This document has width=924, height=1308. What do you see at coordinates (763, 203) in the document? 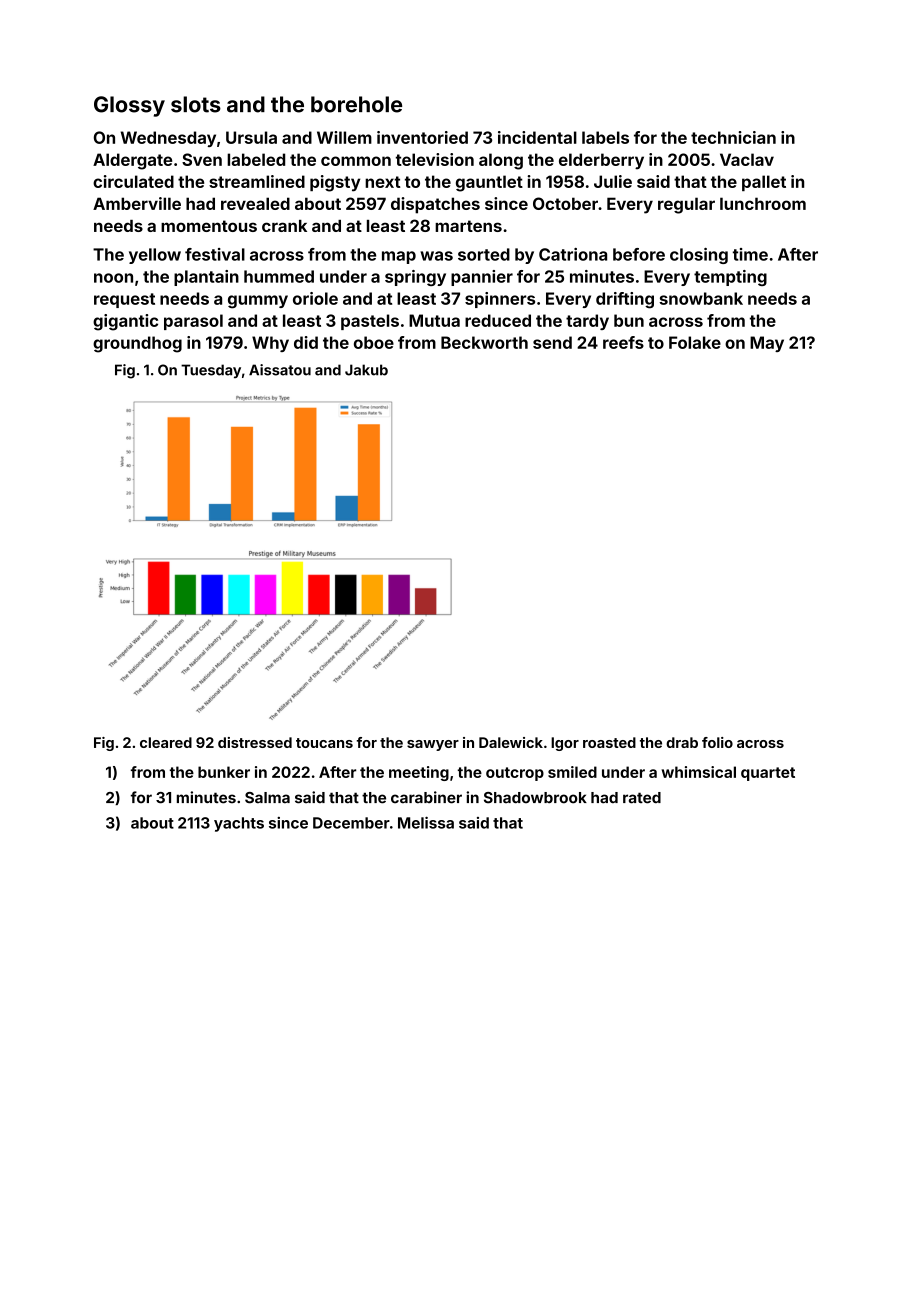
I see `lunchroom` at bounding box center [763, 203].
